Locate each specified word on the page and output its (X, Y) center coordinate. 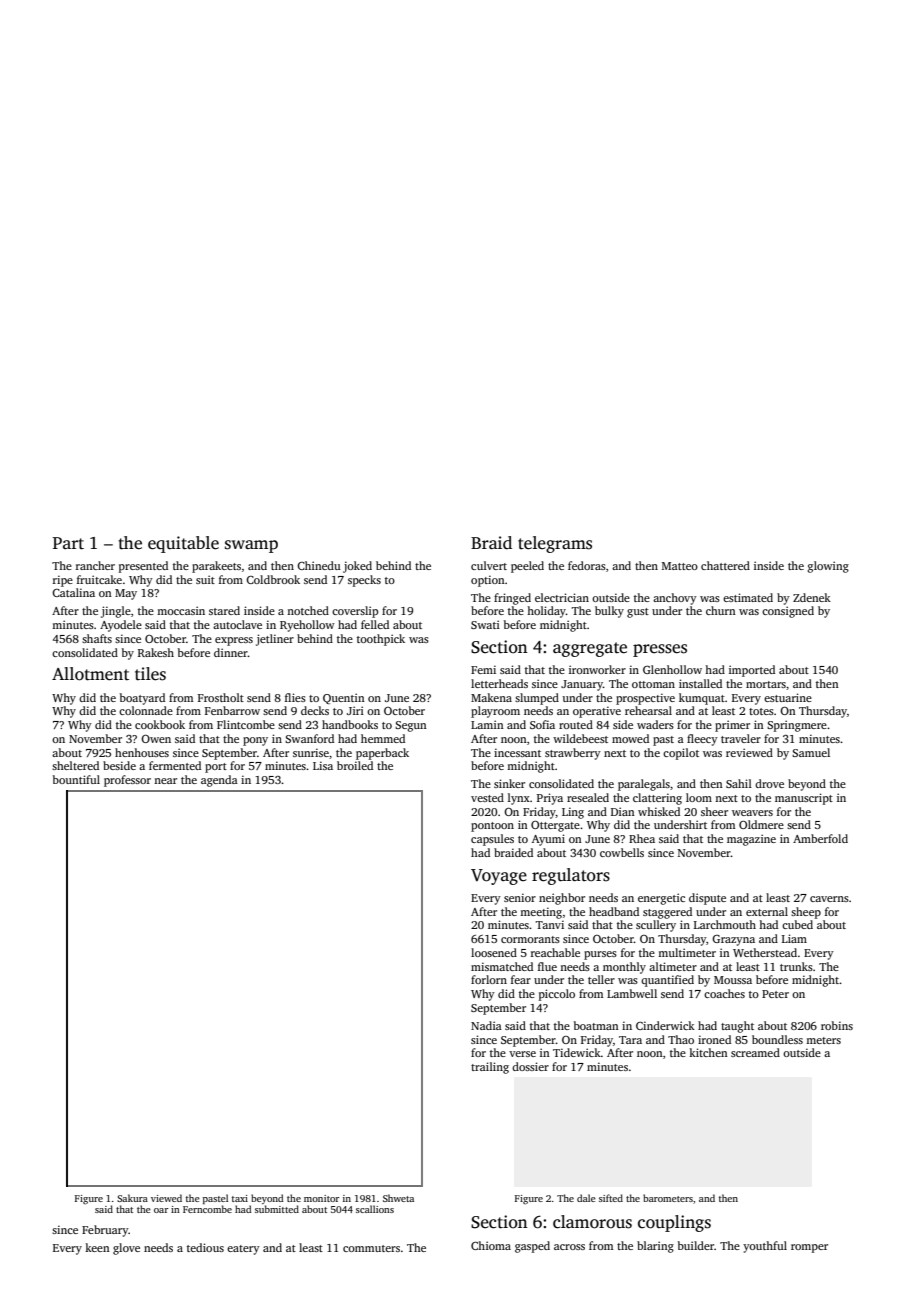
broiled (355, 765)
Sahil (739, 783)
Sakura (132, 1198)
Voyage (499, 877)
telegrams (555, 544)
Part (68, 543)
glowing (828, 567)
